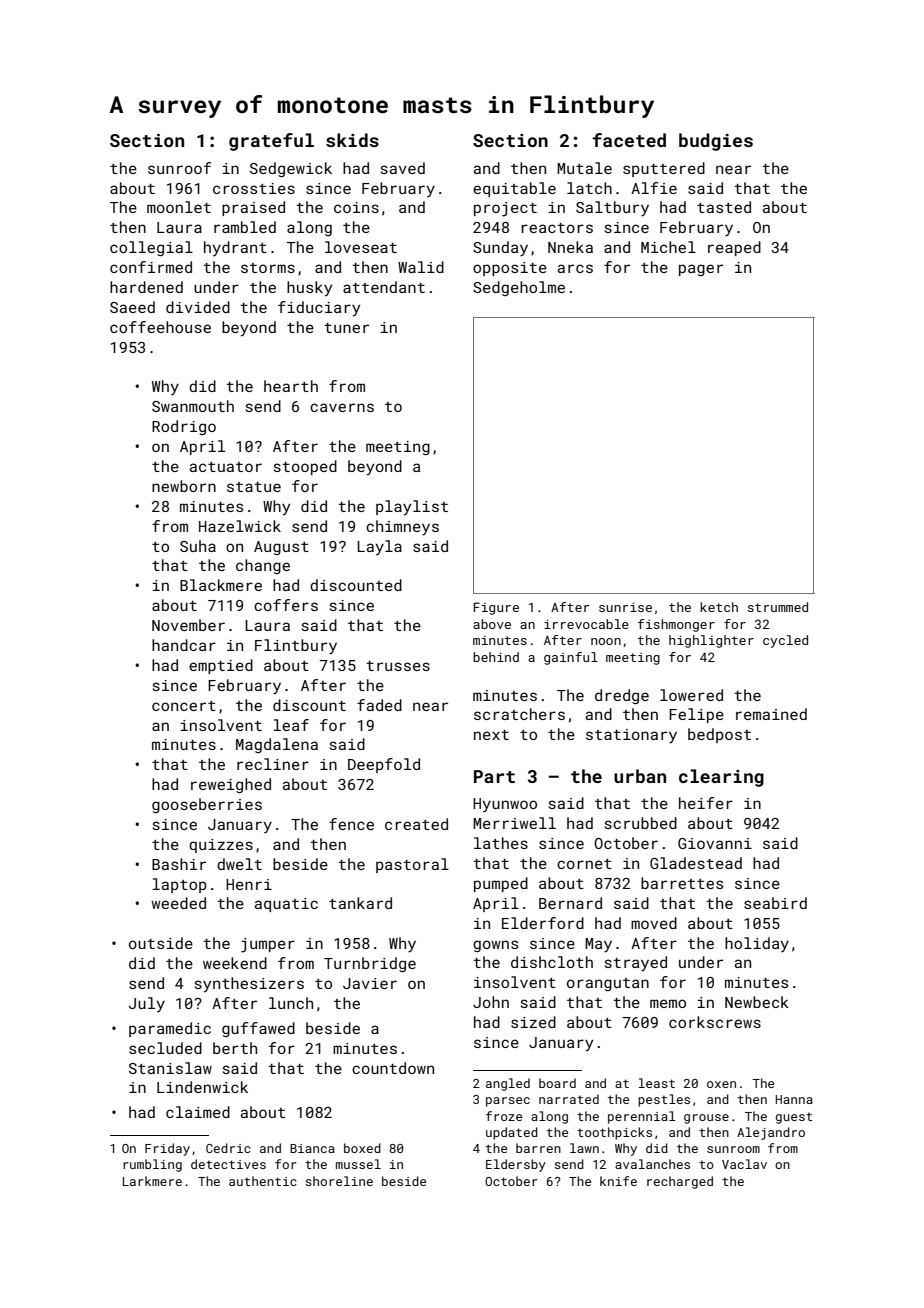 The width and height of the image is (924, 1308). I want to click on arcs, so click(575, 268).
